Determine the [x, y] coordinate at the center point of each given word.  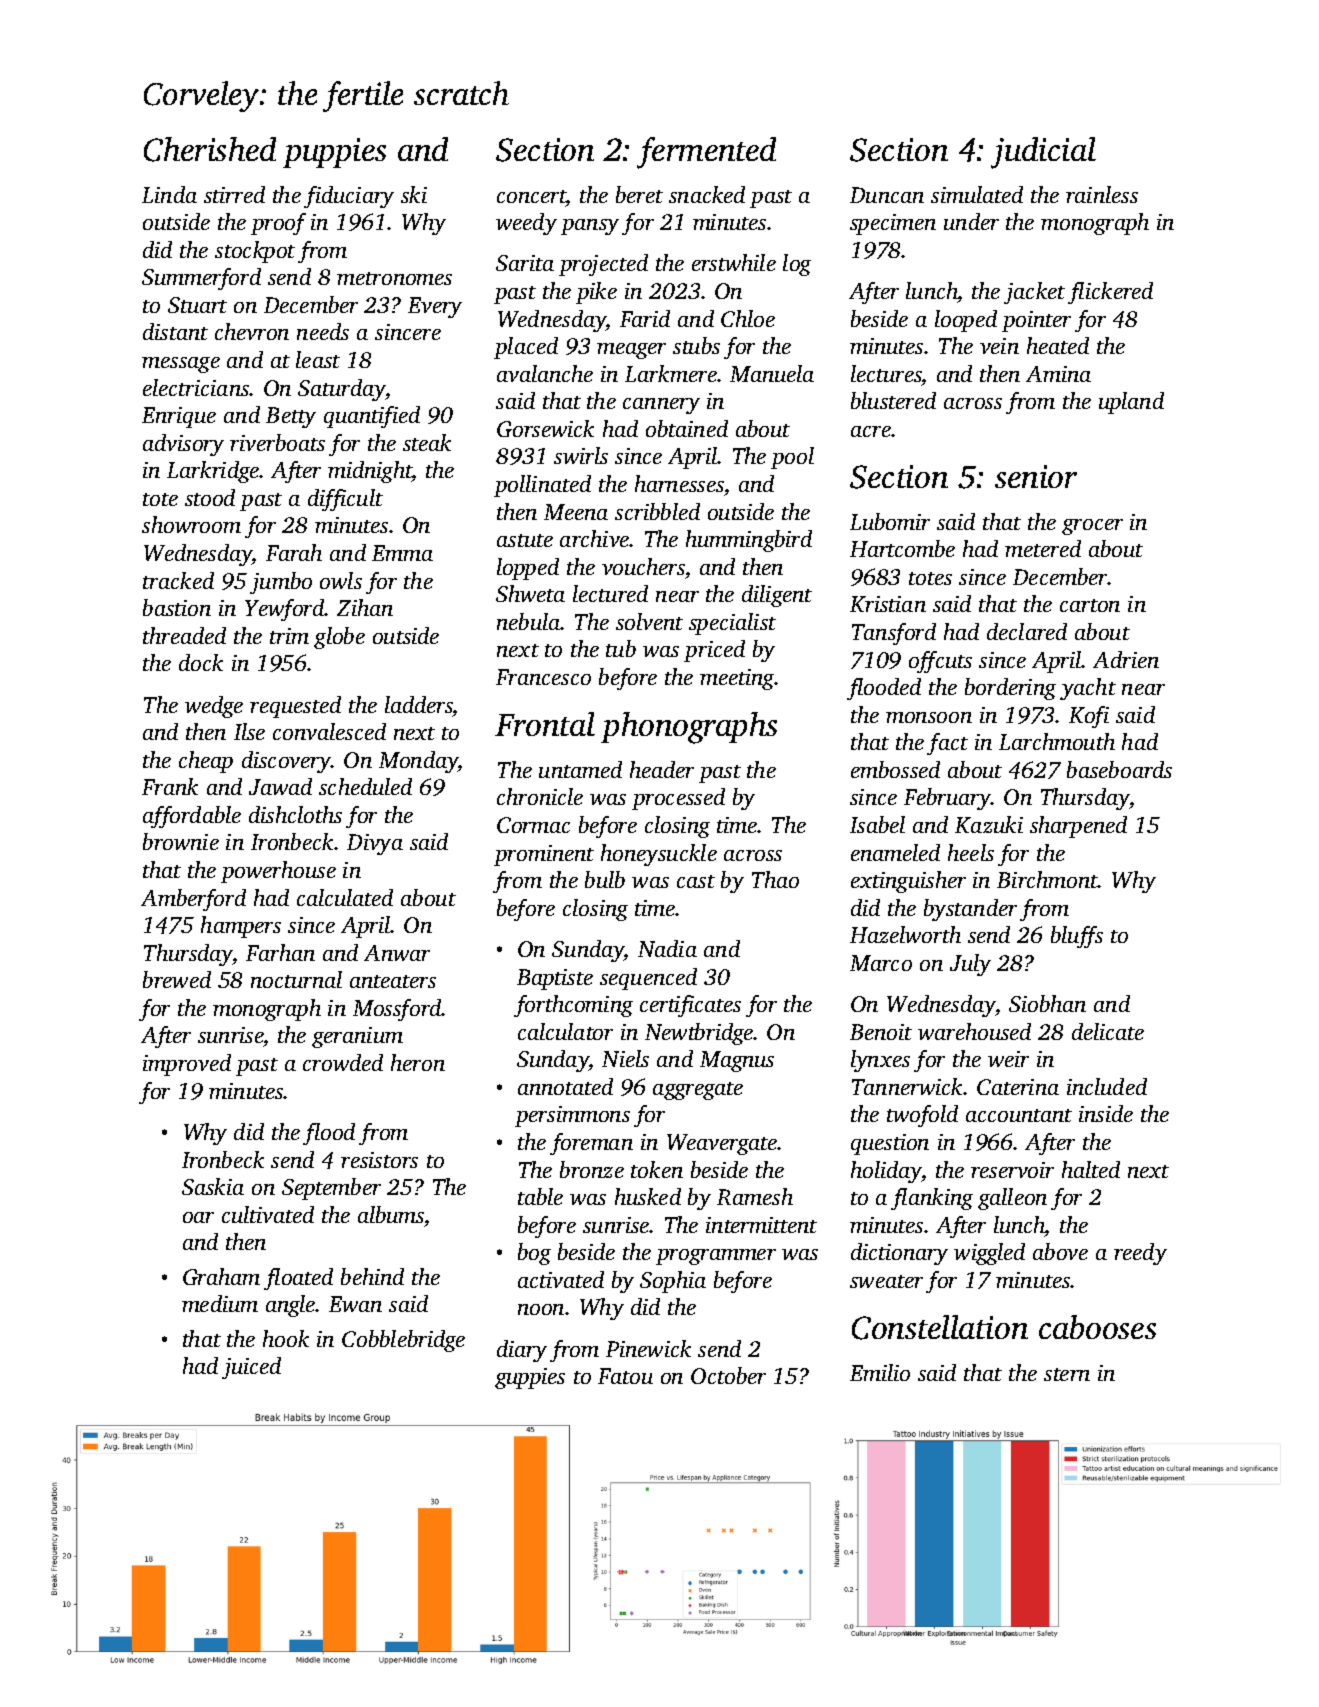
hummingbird [749, 541]
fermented [706, 153]
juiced [251, 1368]
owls [341, 580]
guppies [530, 1378]
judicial [1043, 153]
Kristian [888, 604]
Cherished [210, 149]
